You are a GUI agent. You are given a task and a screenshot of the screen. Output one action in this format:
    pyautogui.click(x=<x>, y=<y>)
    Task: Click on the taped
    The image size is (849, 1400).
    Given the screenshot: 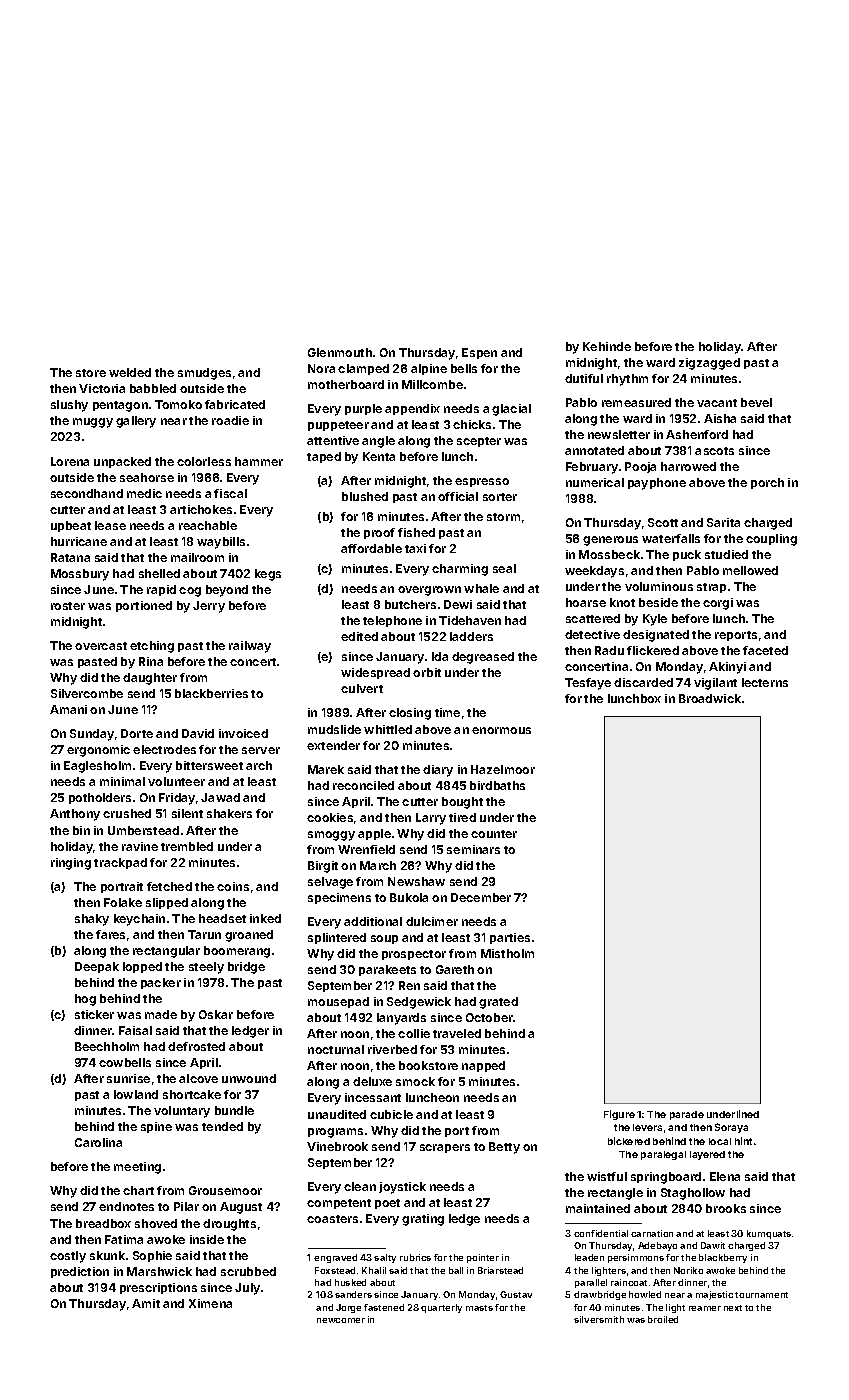 What is the action you would take?
    pyautogui.click(x=324, y=457)
